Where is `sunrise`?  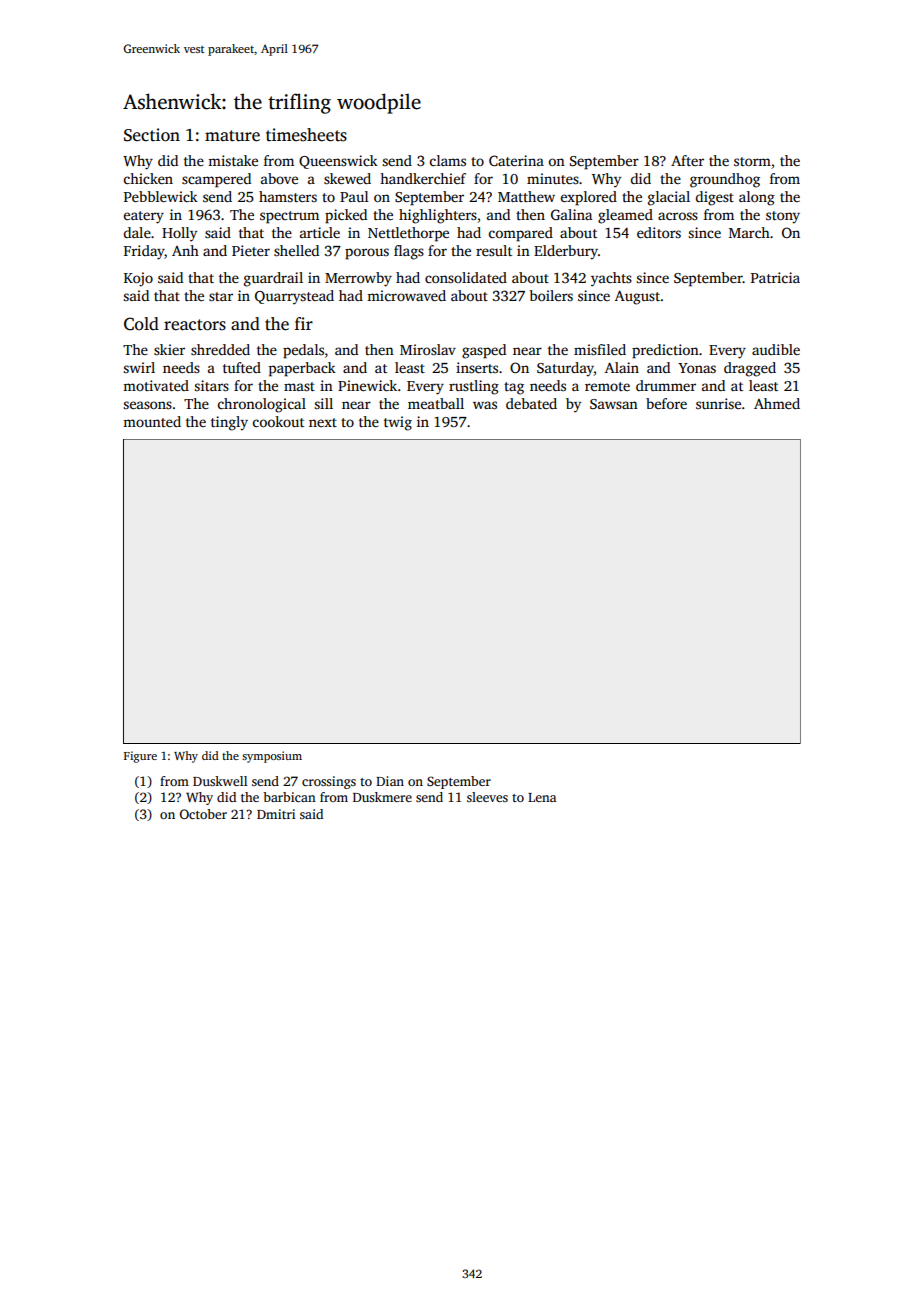
sunrise is located at coordinates (718, 403).
